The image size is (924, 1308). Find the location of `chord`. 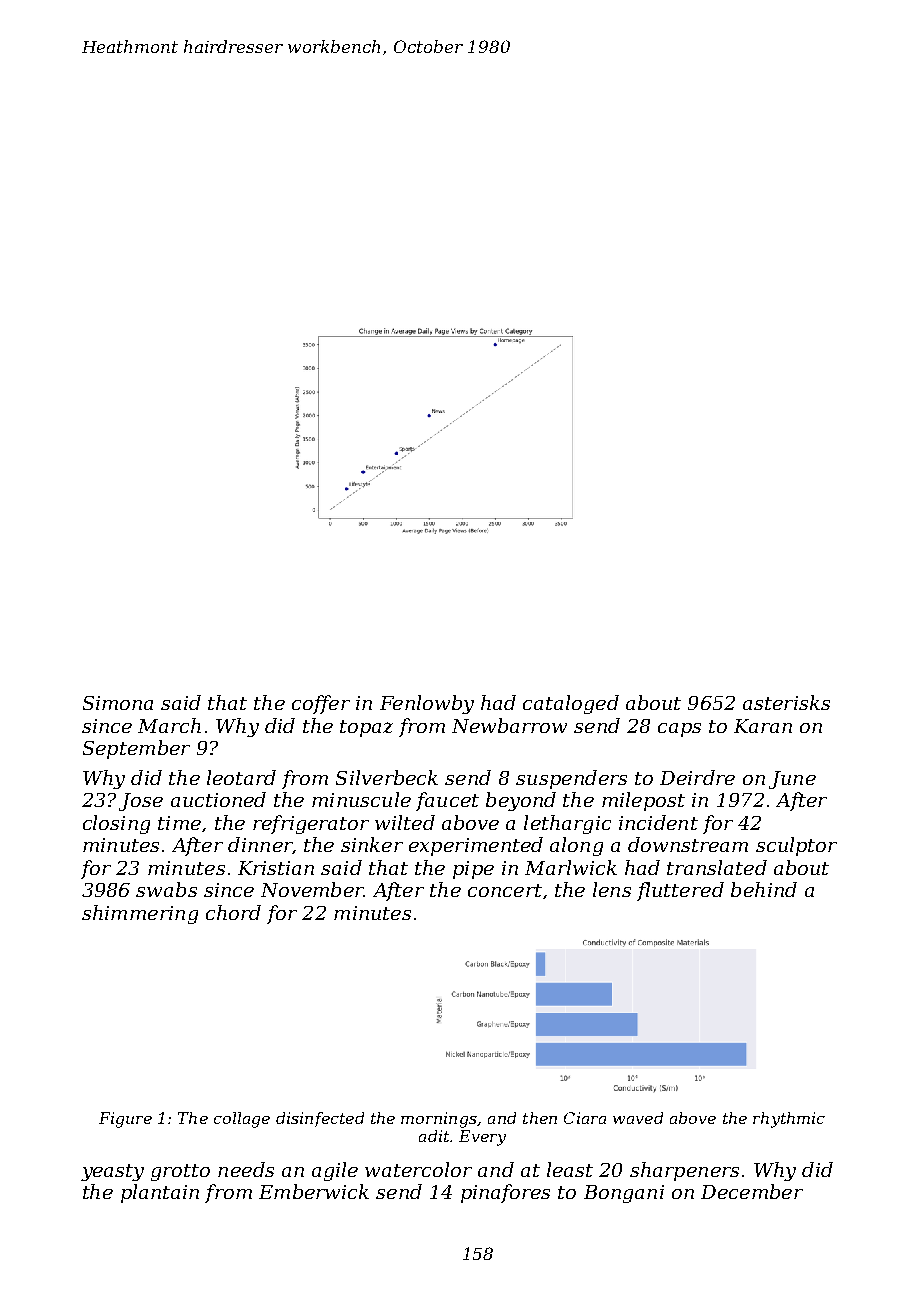

chord is located at coordinates (233, 912).
